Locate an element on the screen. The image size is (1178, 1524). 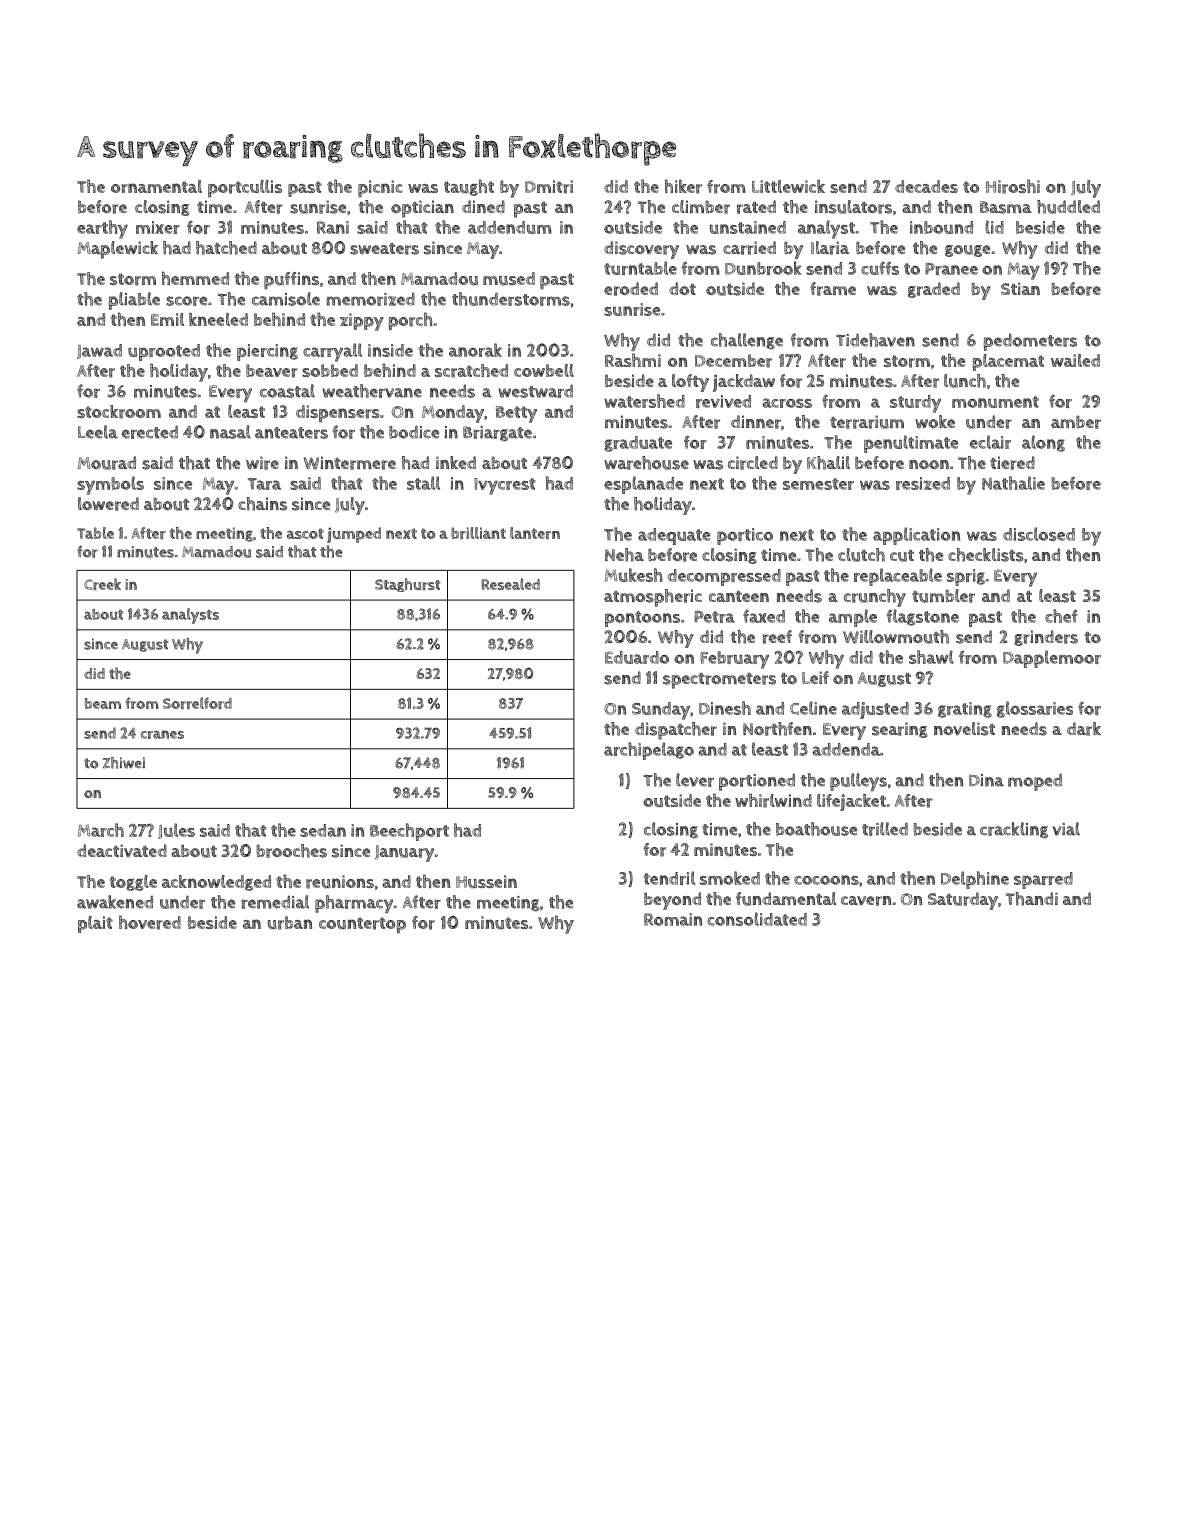
climber is located at coordinates (701, 207).
